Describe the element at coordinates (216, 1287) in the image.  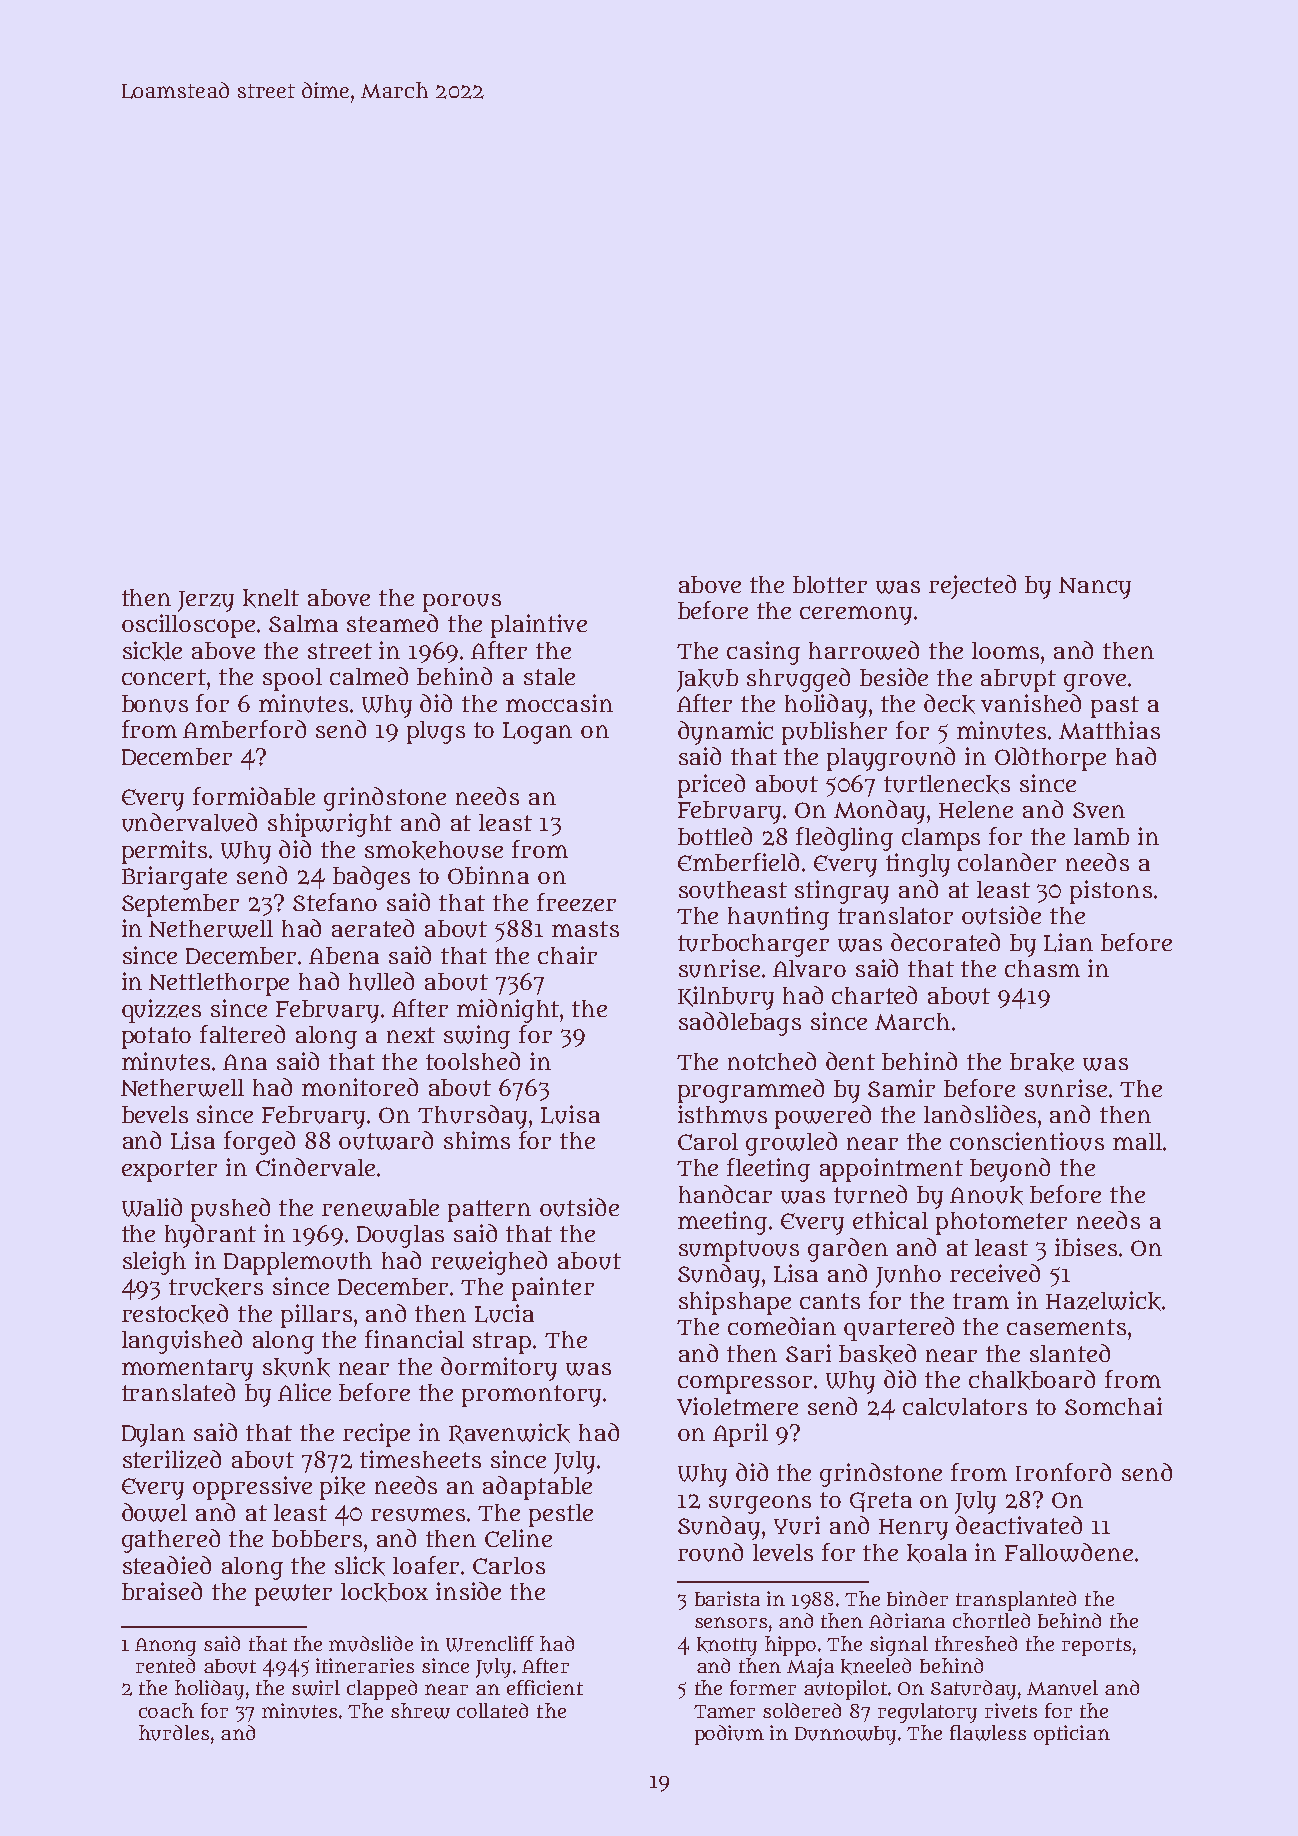
I see `truckers` at that location.
